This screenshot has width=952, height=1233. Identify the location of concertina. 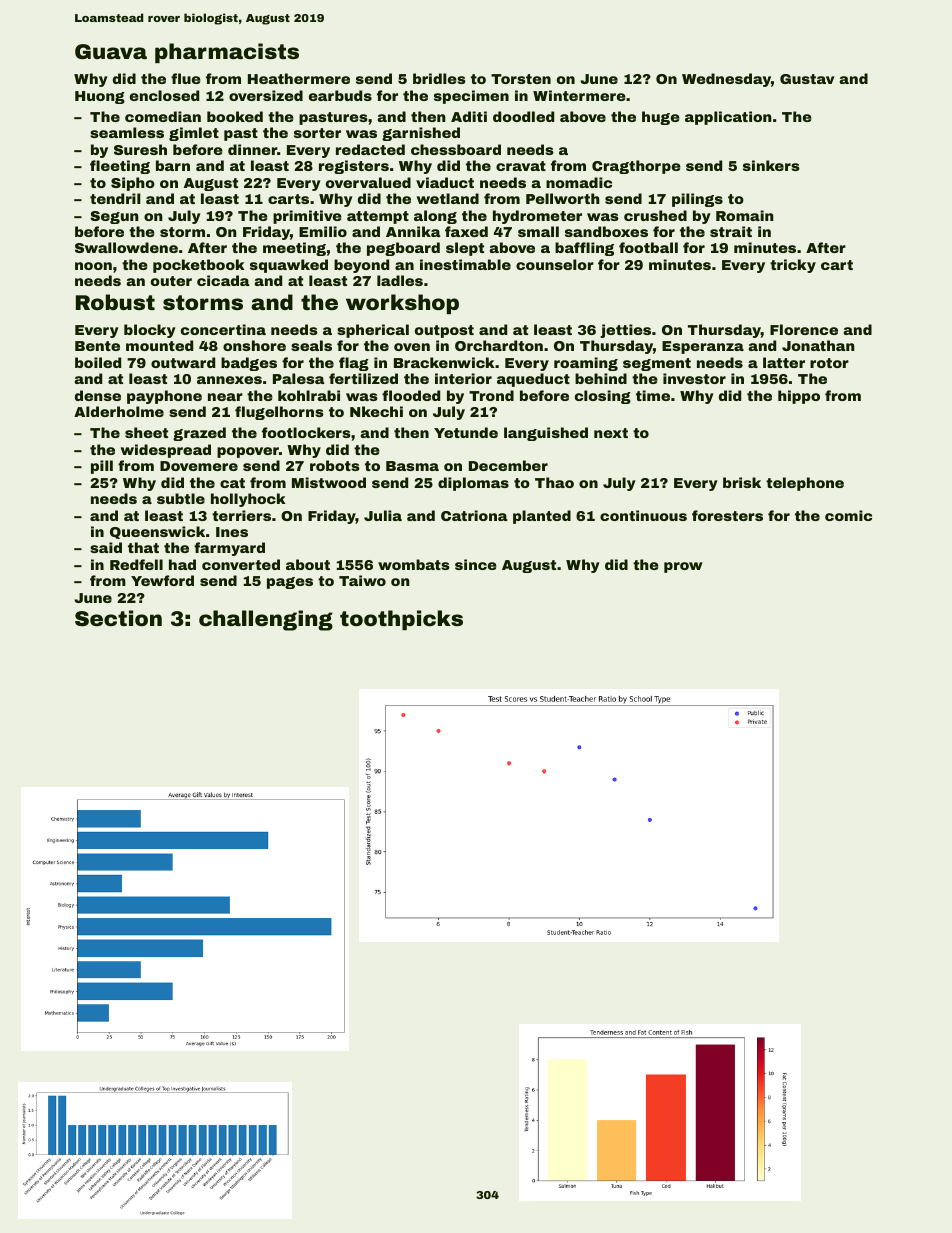
(223, 329).
